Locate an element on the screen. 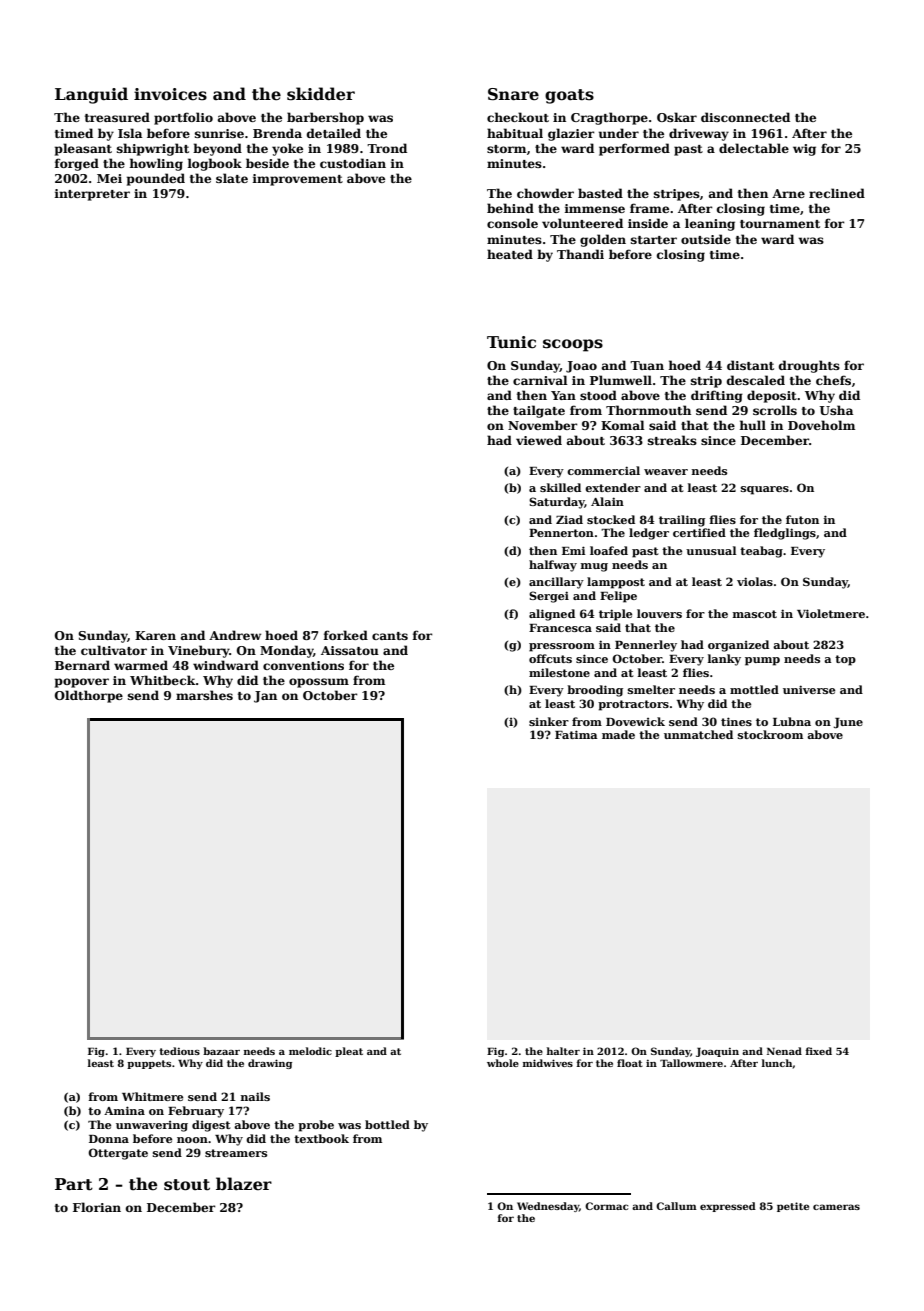  whole is located at coordinates (503, 1063).
